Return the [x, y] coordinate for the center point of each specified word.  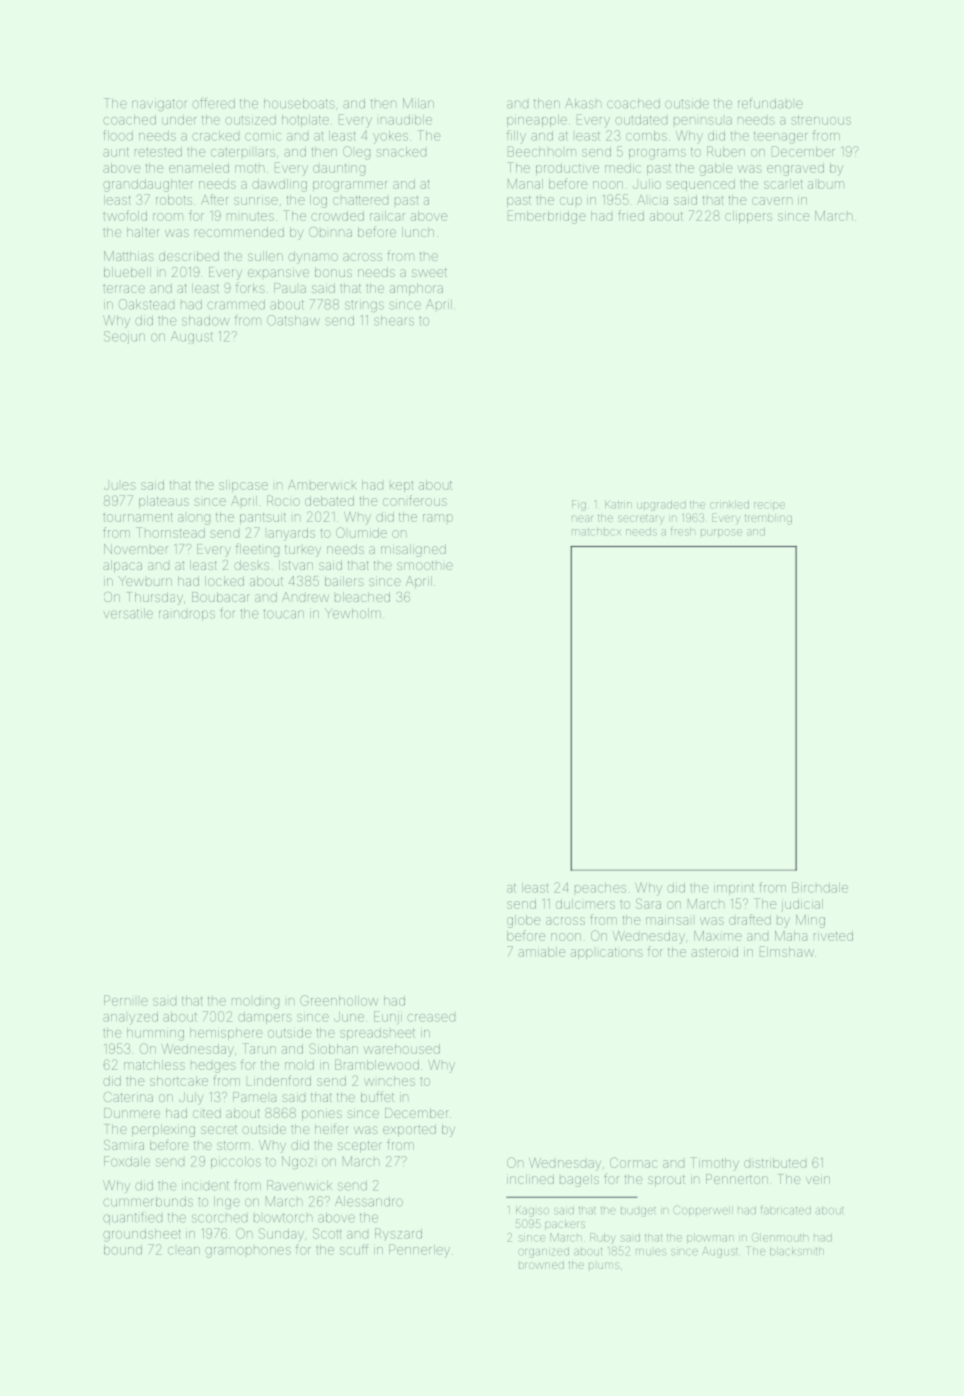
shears [394, 320]
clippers [748, 217]
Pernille [126, 1000]
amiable [542, 952]
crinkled [729, 504]
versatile [128, 613]
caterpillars [243, 152]
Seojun [124, 337]
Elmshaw [787, 951]
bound [123, 1250]
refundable [770, 103]
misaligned [413, 550]
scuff [354, 1249]
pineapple [537, 121]
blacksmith [797, 1251]
